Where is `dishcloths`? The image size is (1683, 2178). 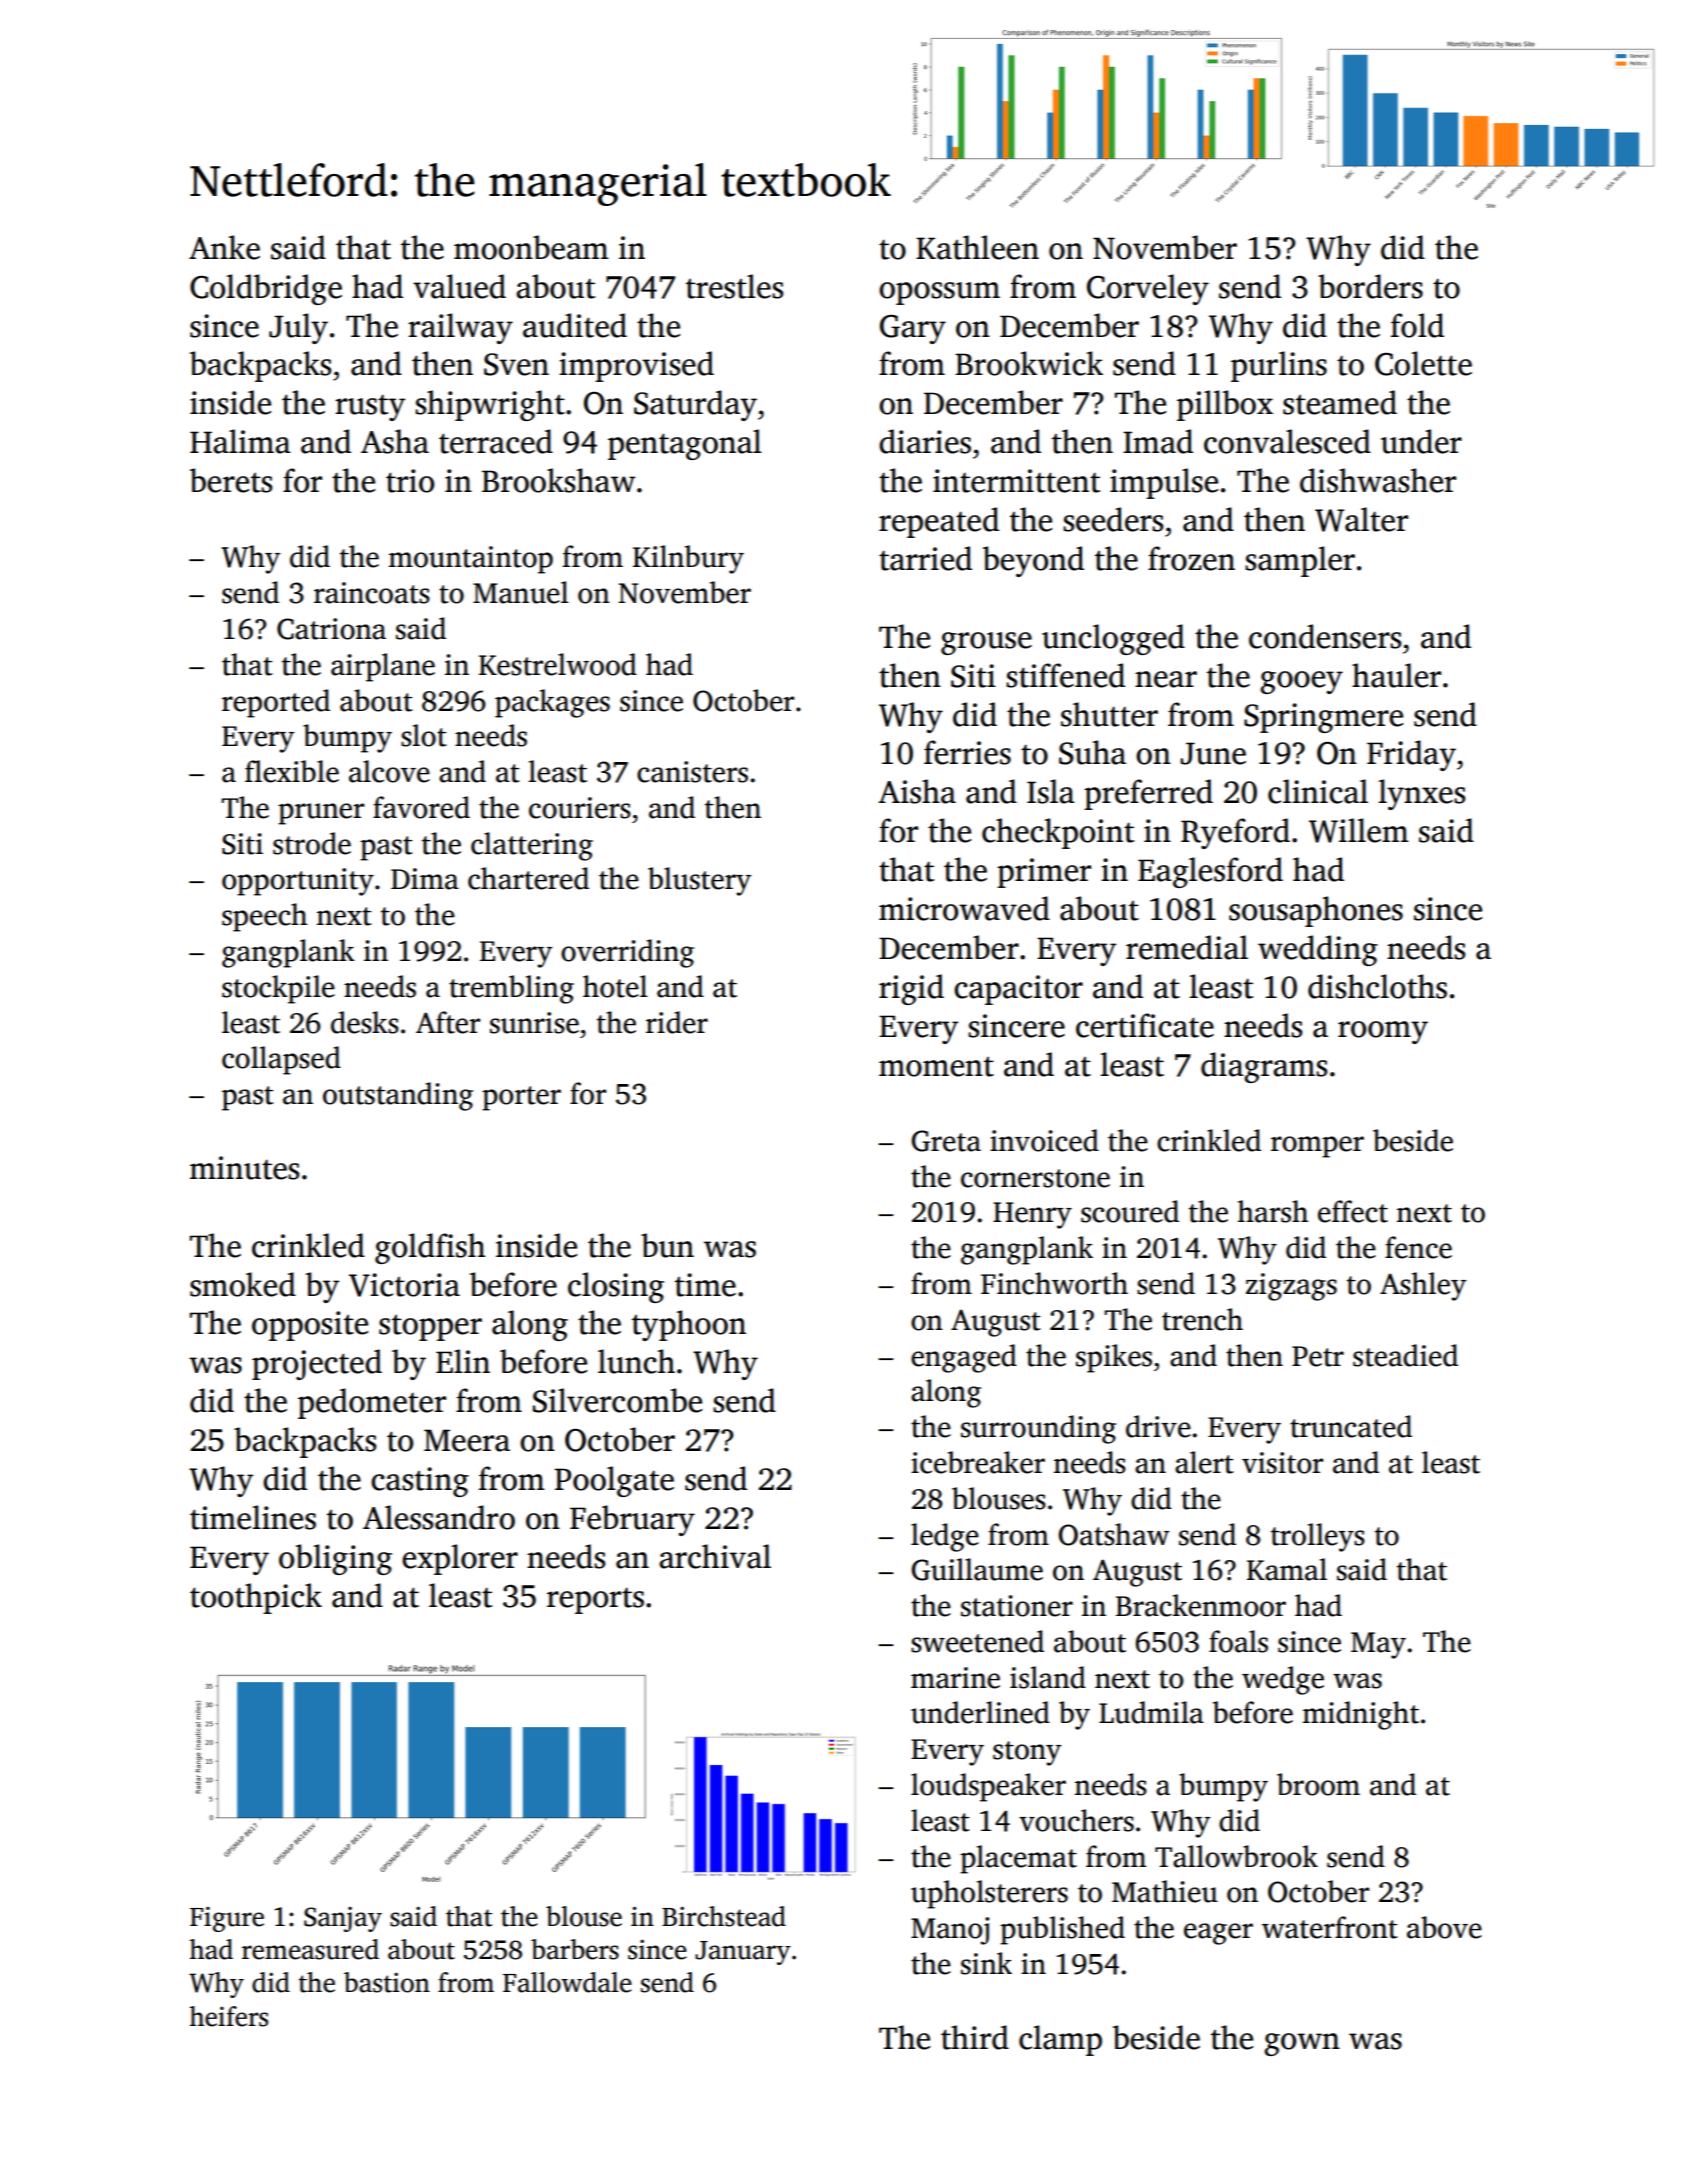
dishcloths is located at coordinates (1377, 986).
